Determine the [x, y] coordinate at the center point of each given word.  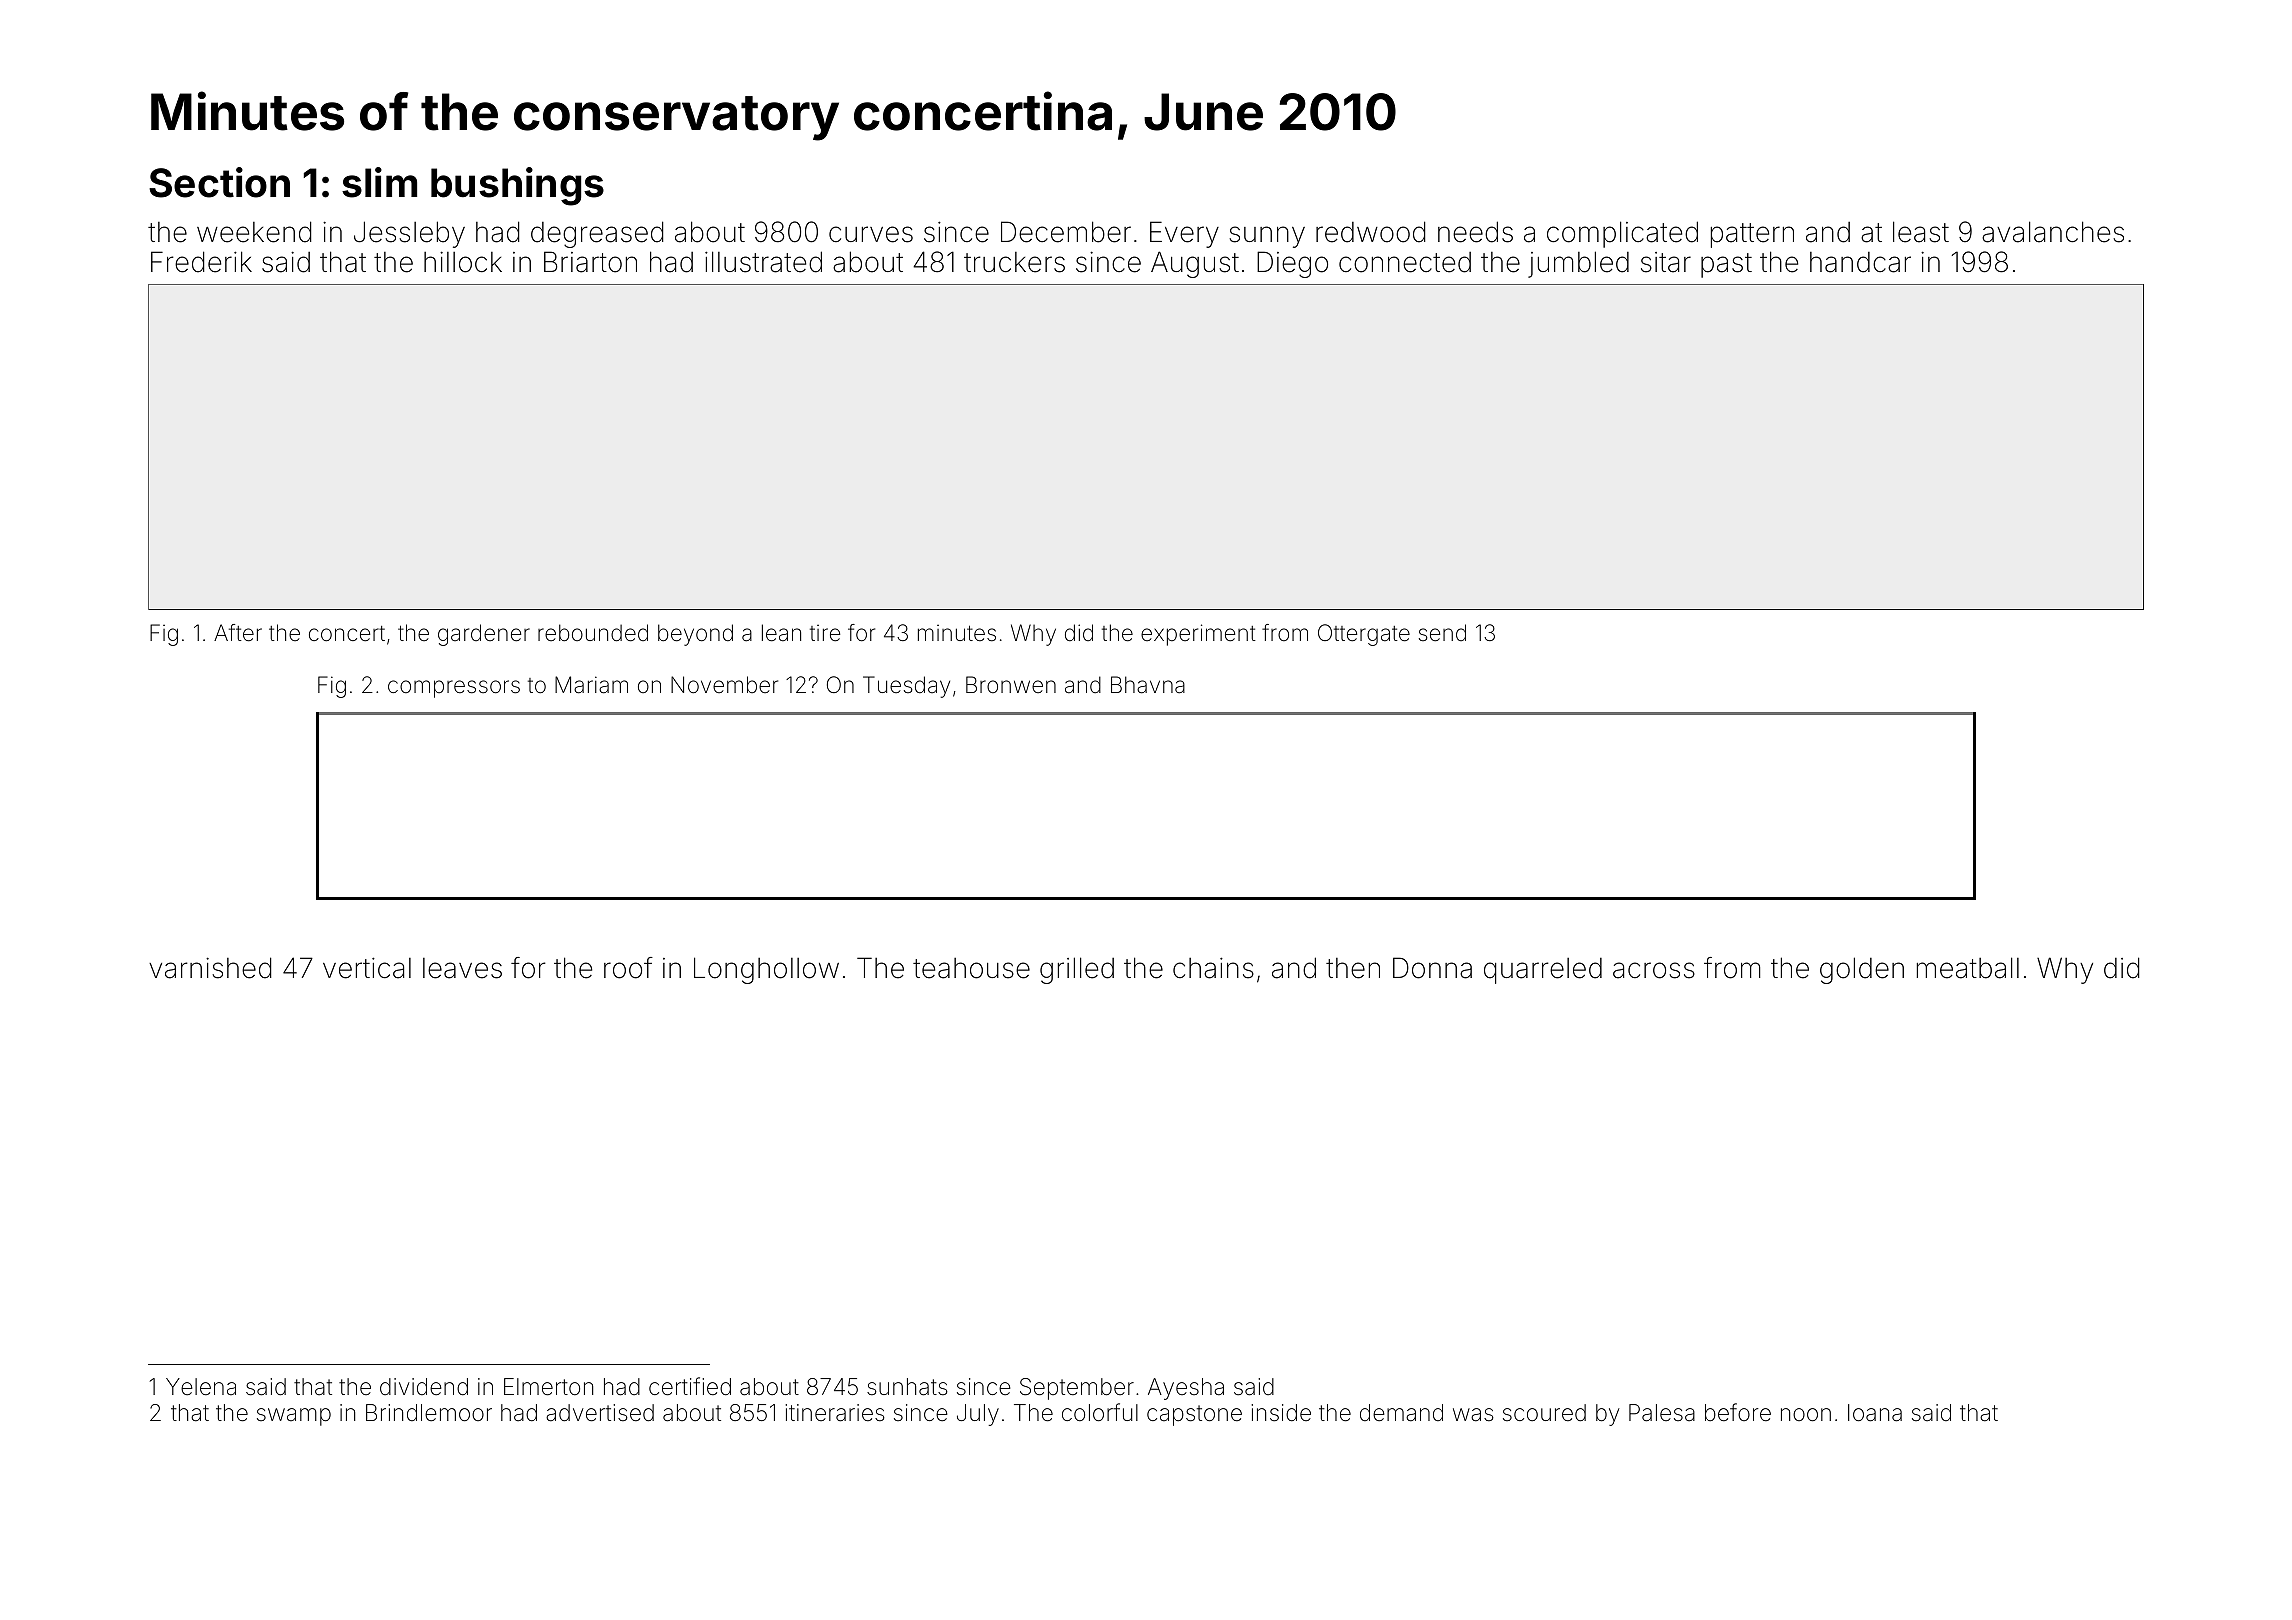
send [1442, 633]
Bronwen [1011, 684]
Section [219, 182]
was [1473, 1415]
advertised [600, 1413]
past [1726, 265]
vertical [367, 968]
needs [1475, 232]
